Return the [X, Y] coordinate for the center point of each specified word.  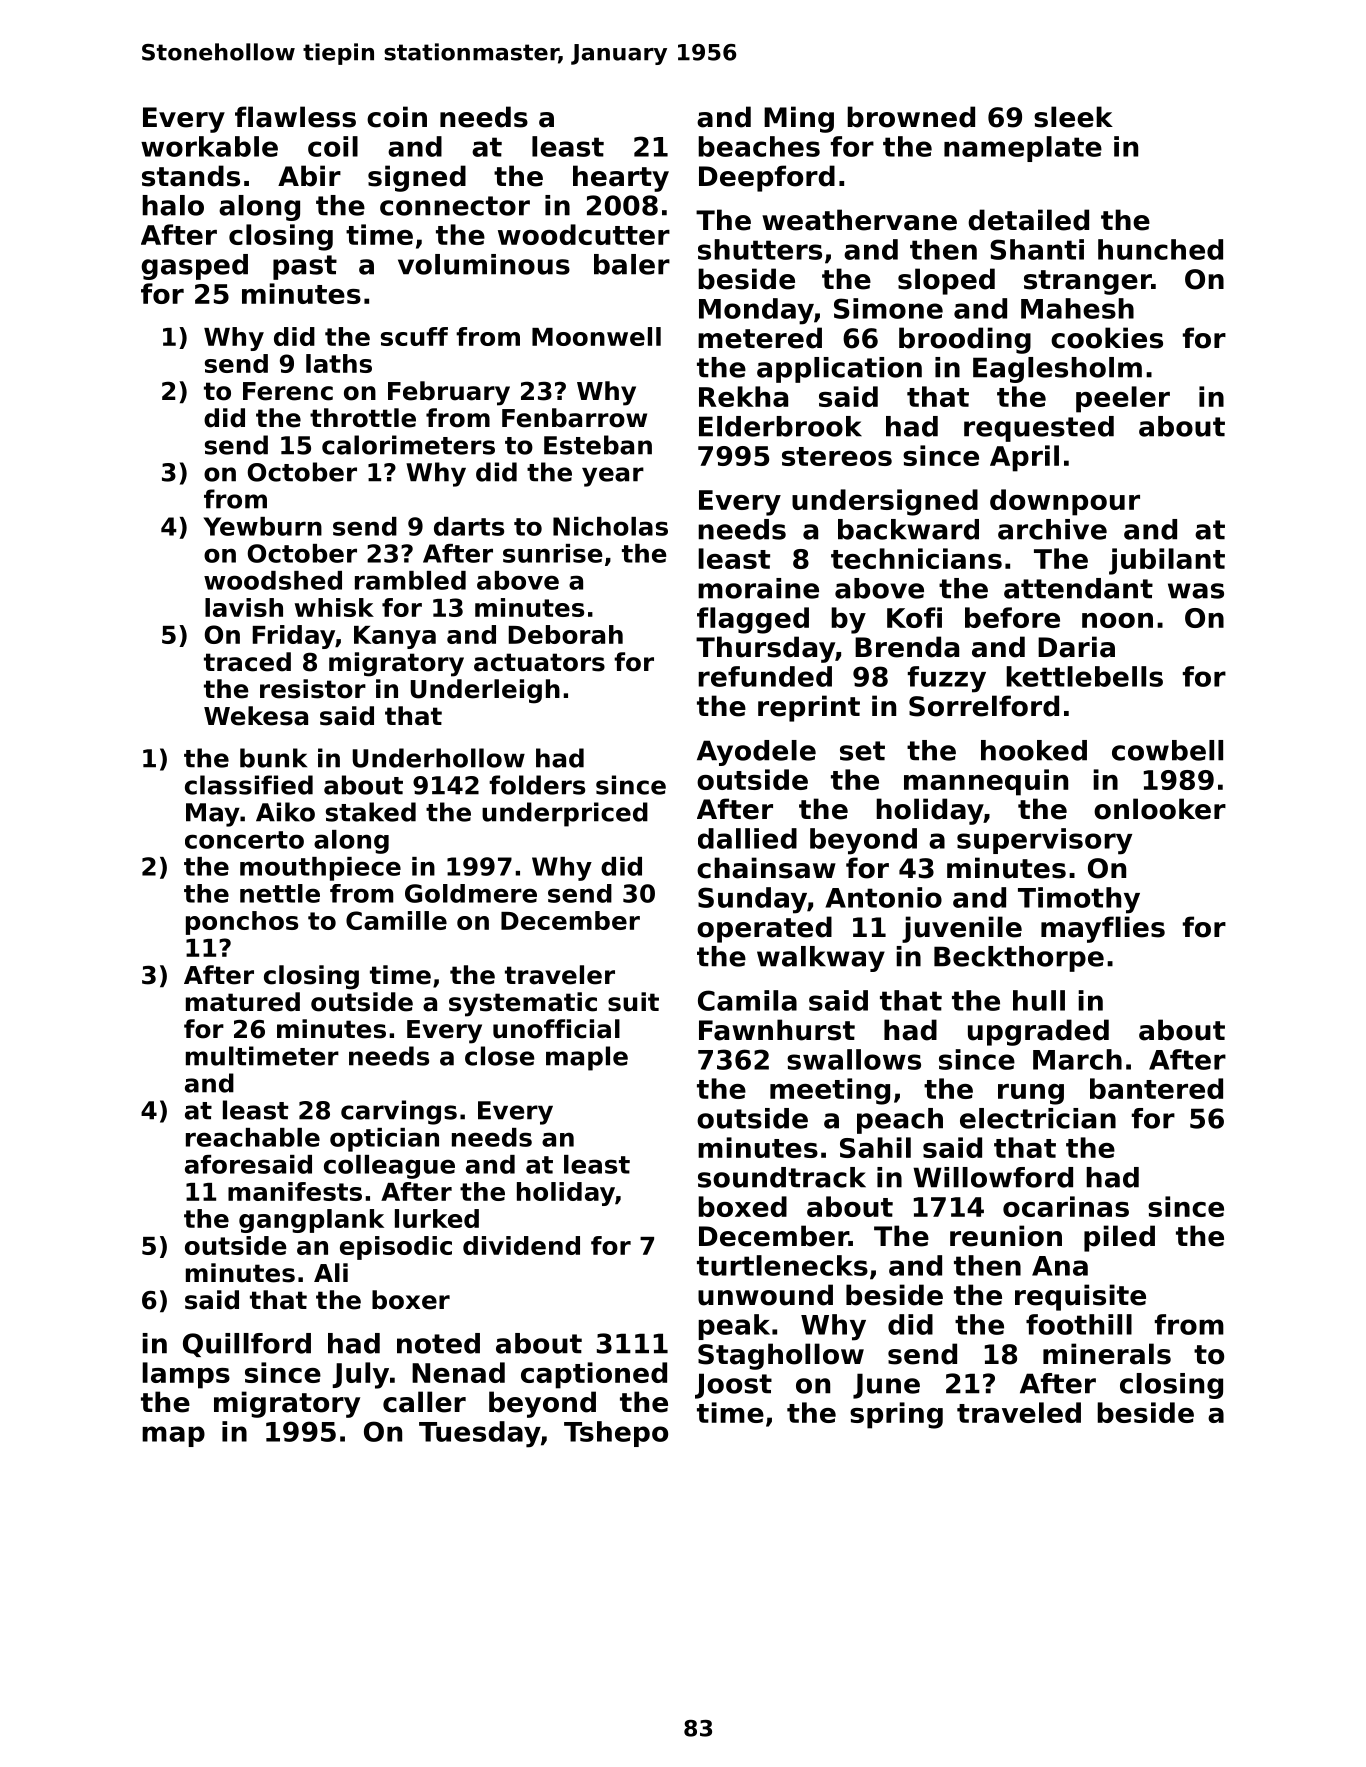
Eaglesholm [1057, 370]
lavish [244, 607]
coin [397, 117]
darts [469, 526]
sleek [1073, 117]
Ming [799, 119]
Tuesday [480, 1434]
